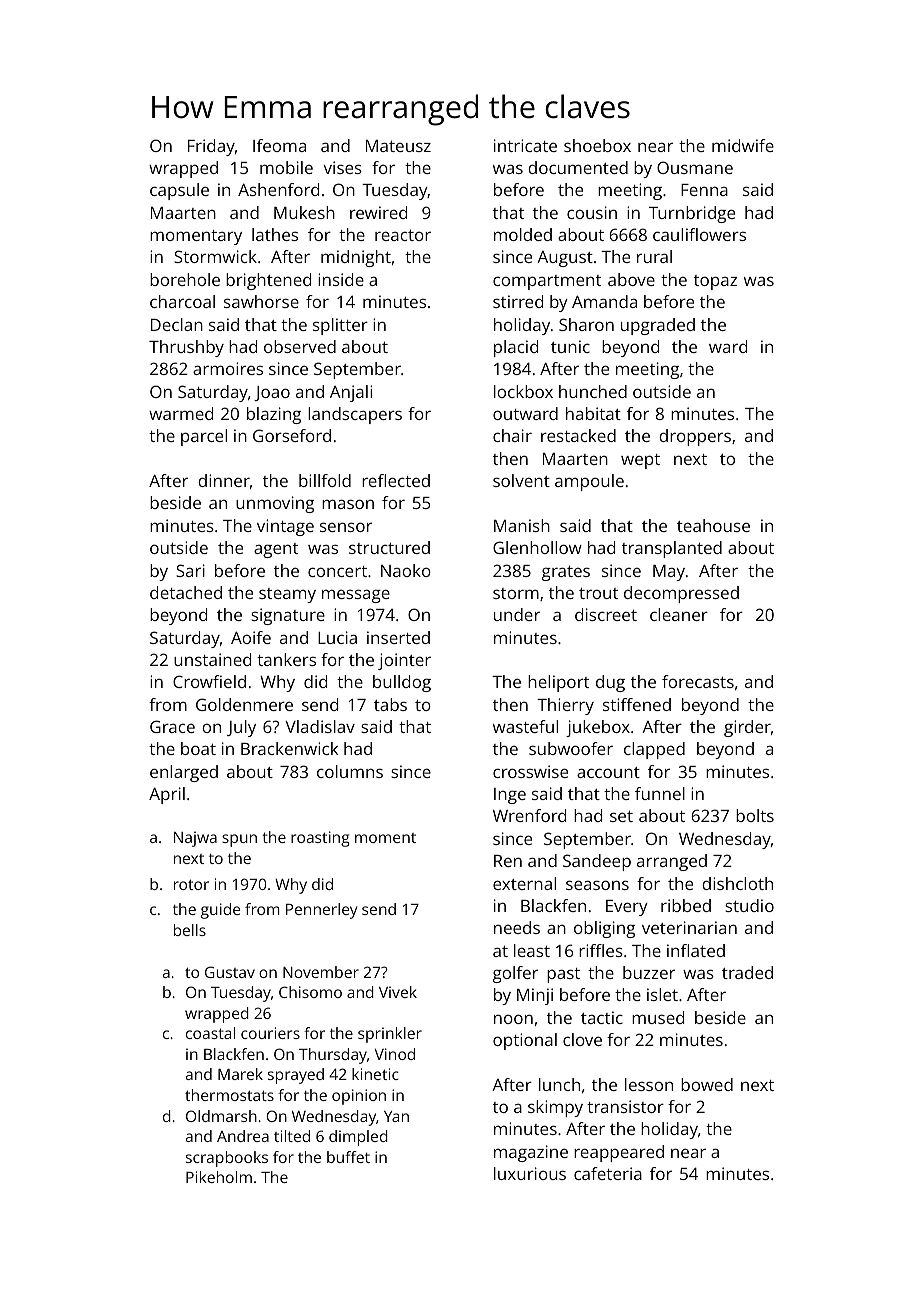 This image has height=1311, width=924. Describe the element at coordinates (523, 234) in the image. I see `molded` at that location.
